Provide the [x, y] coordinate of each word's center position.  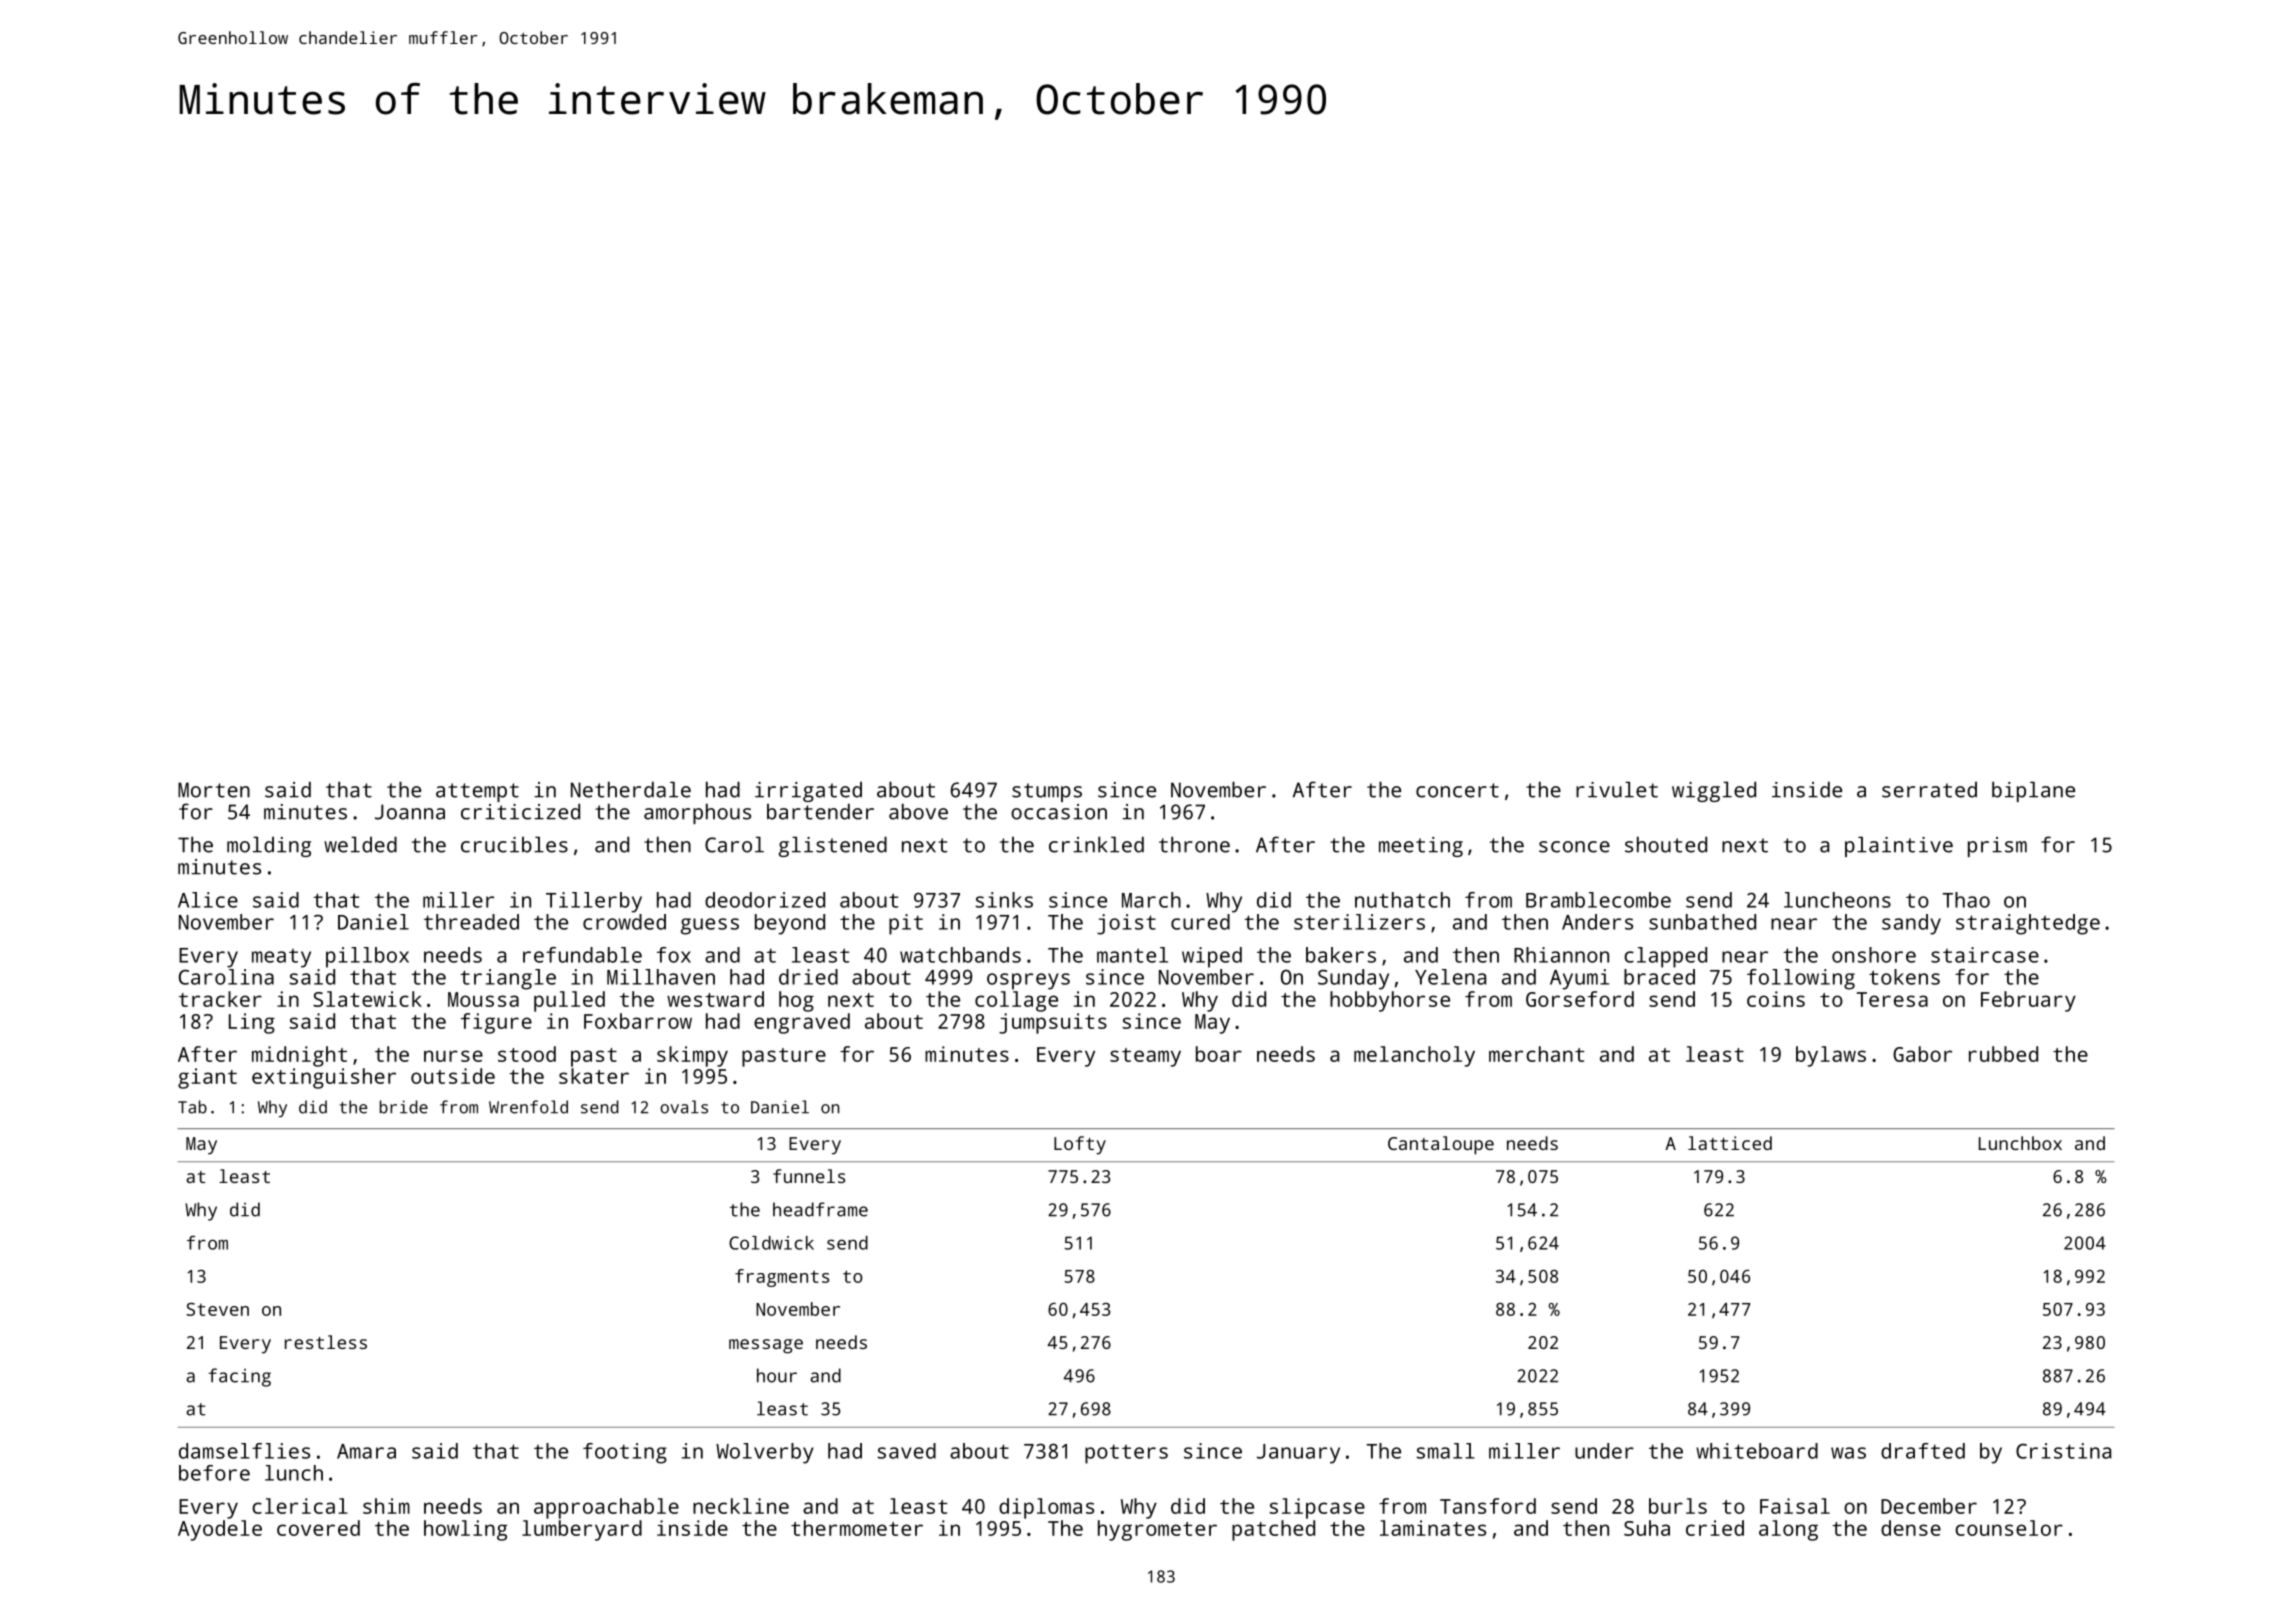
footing [625, 1453]
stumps [1047, 792]
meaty [281, 958]
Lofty [1080, 1145]
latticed [1730, 1143]
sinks [1004, 900]
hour [777, 1375]
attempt [477, 792]
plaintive [1899, 846]
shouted [1666, 844]
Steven [217, 1309]
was [1848, 1453]
